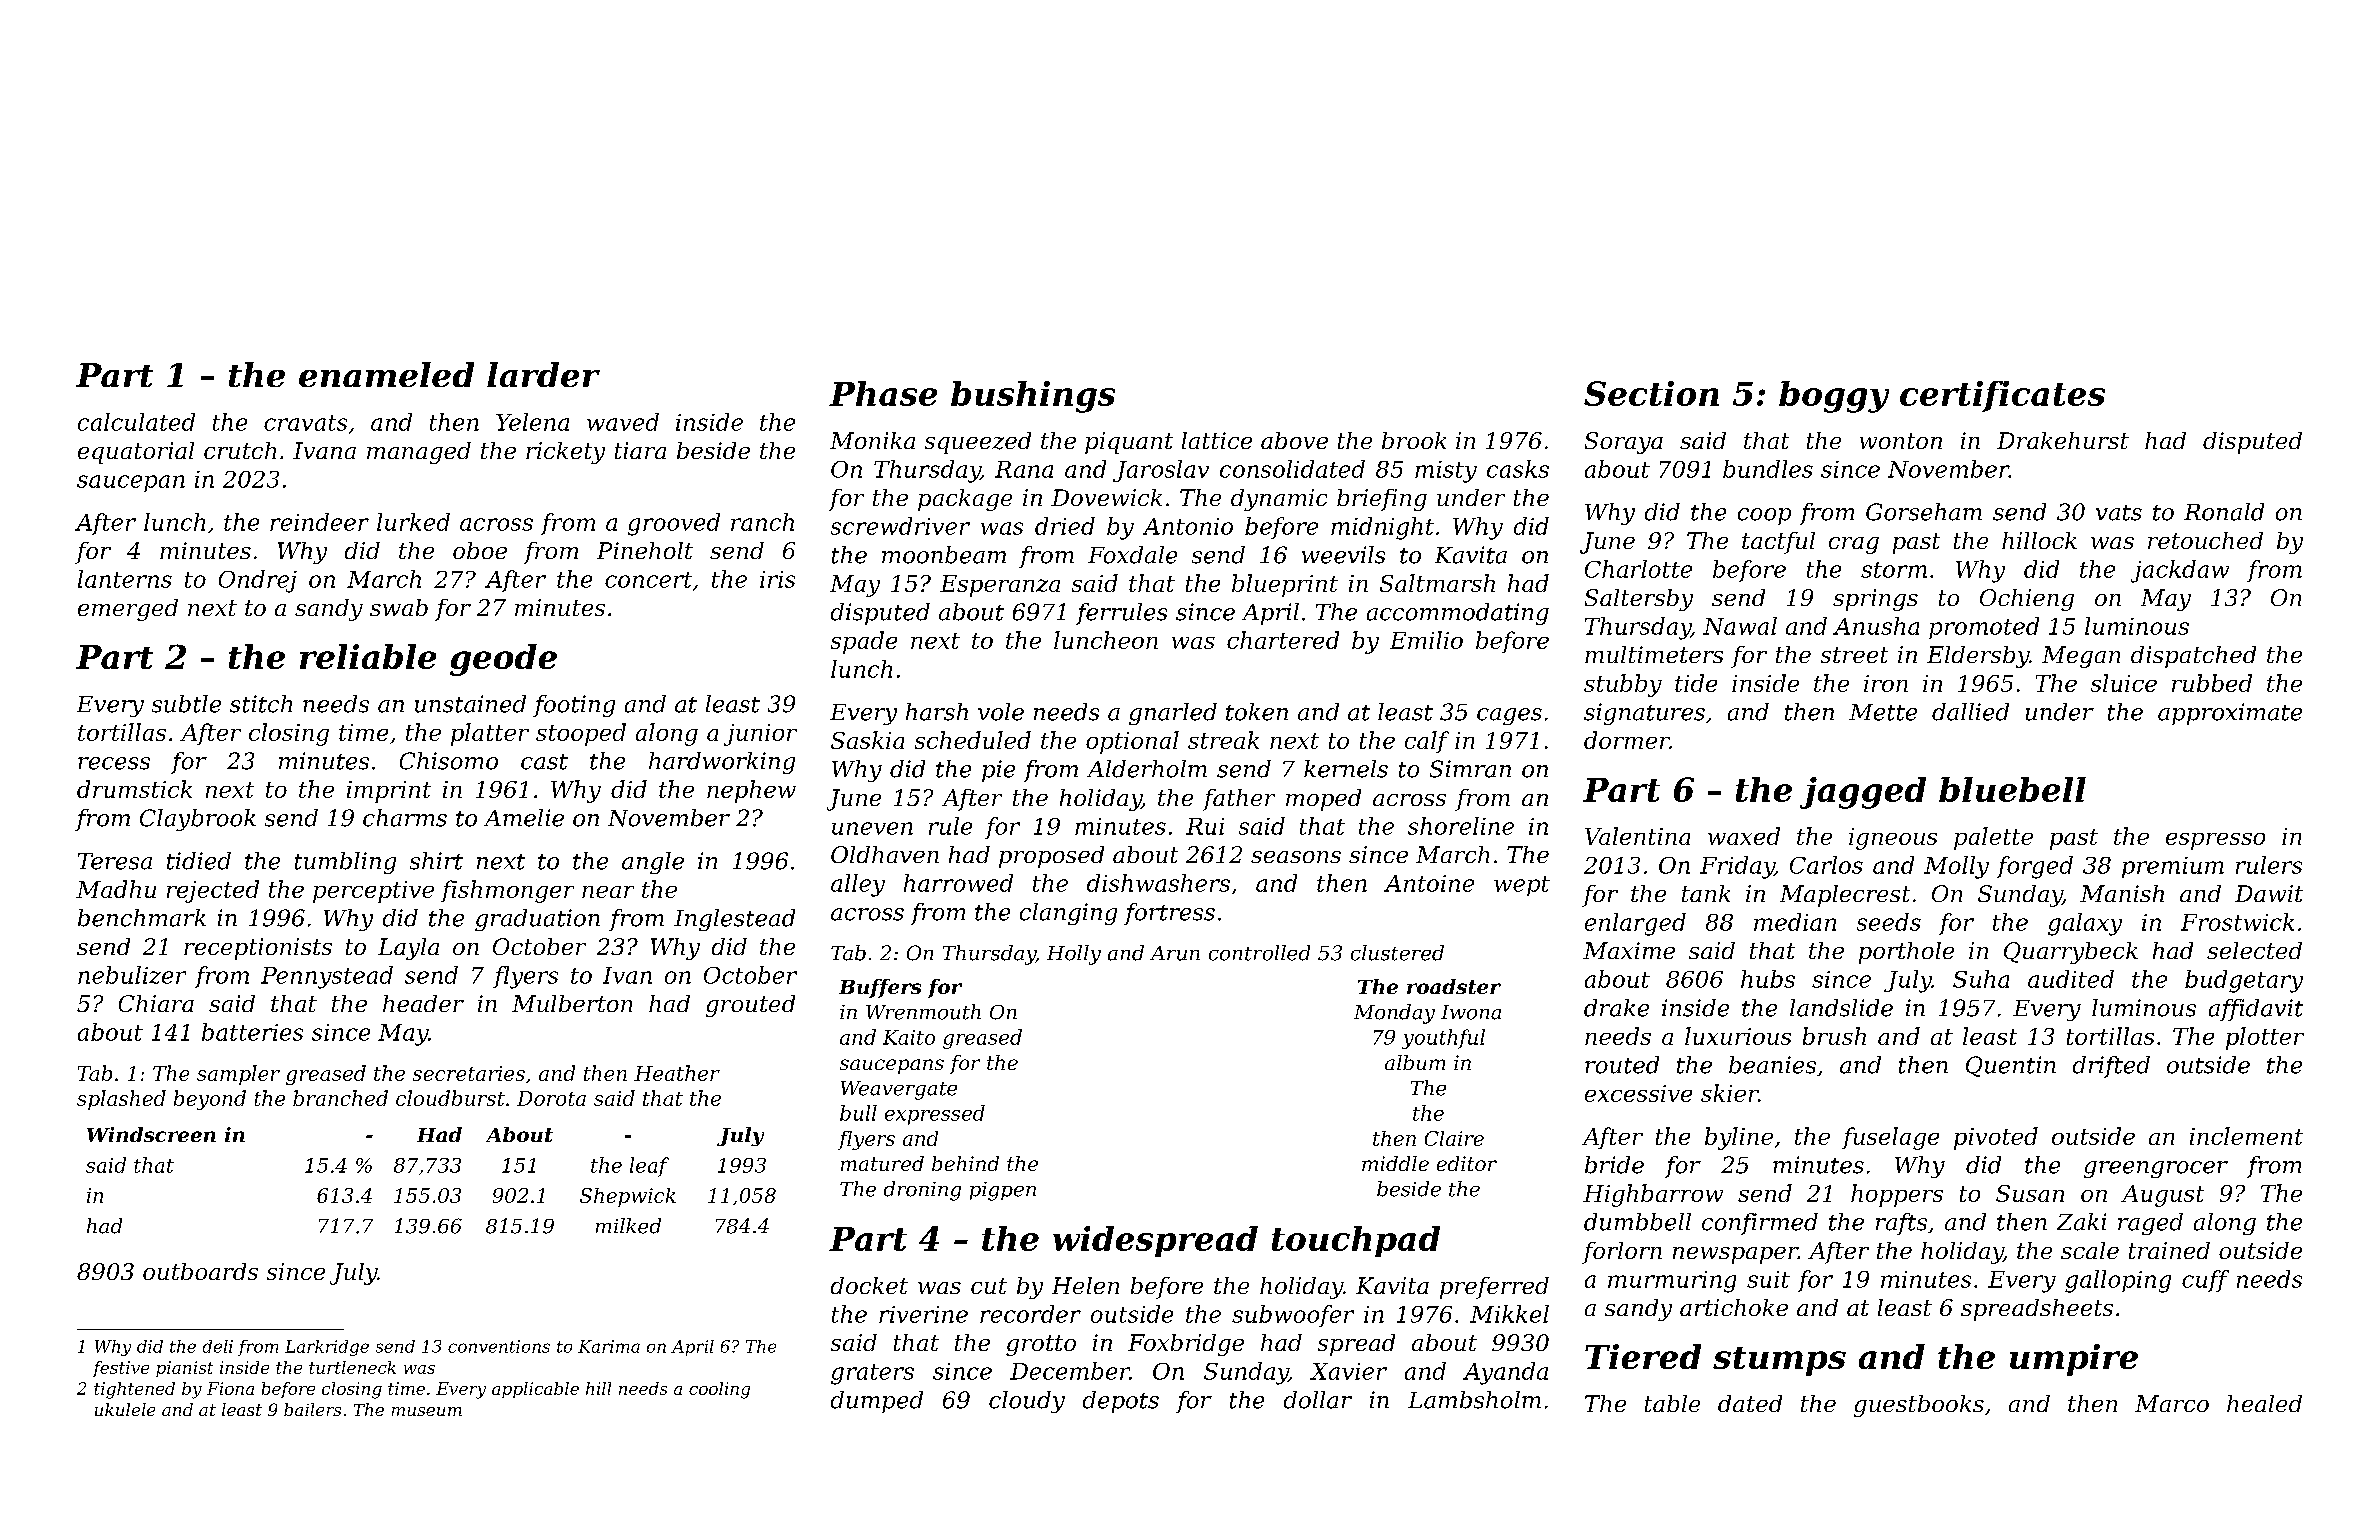  What do you see at coordinates (1318, 1400) in the screenshot?
I see `dollar` at bounding box center [1318, 1400].
